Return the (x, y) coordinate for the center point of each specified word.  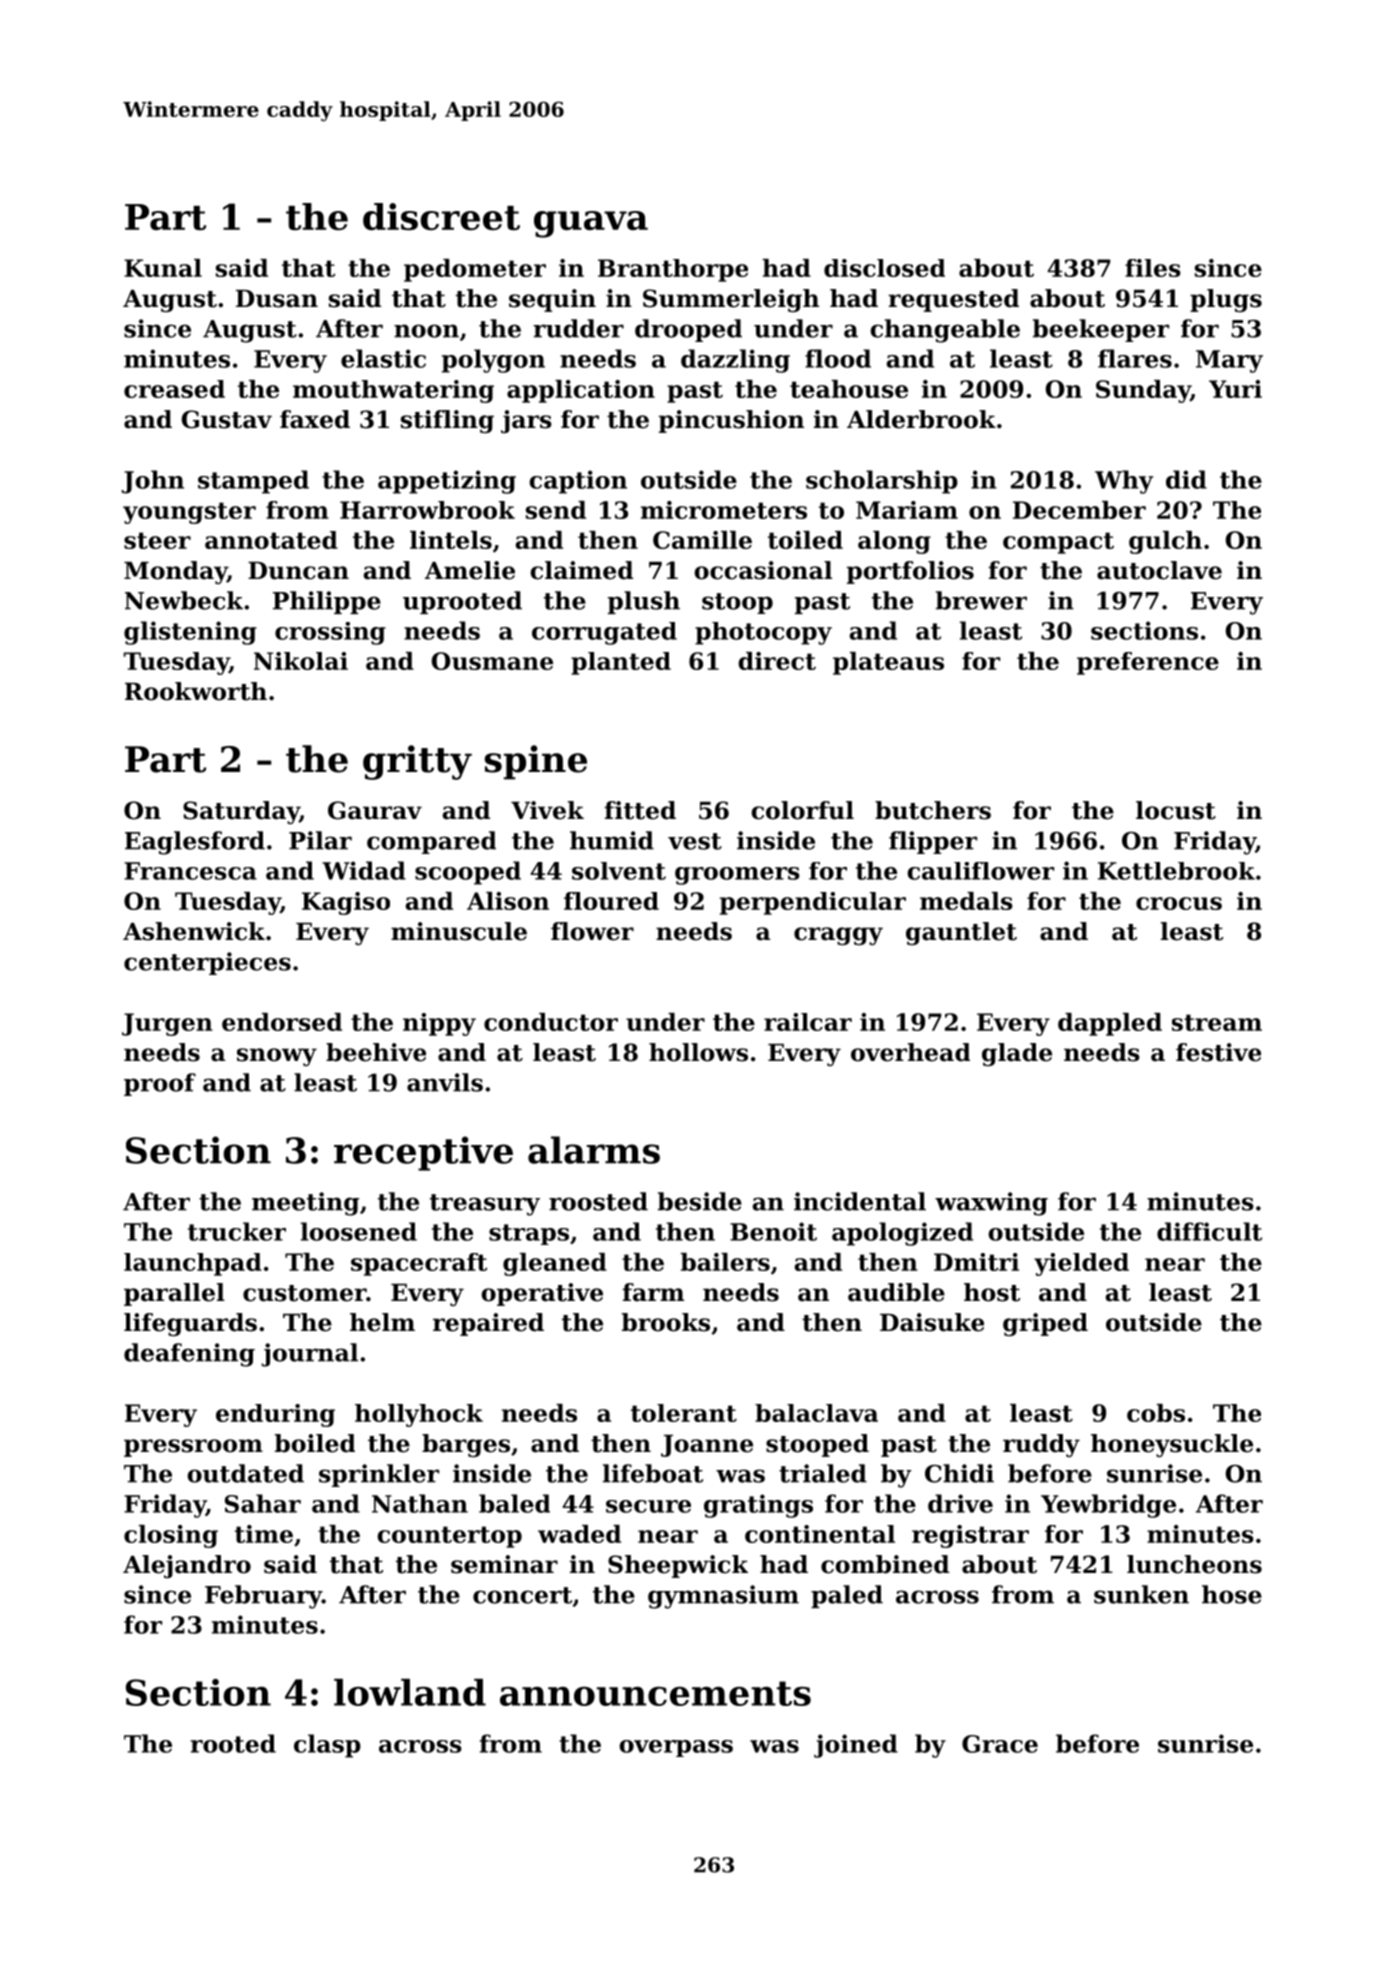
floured (611, 901)
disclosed (884, 268)
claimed (581, 570)
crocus (1179, 903)
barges (466, 1445)
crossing (330, 633)
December (1079, 510)
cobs (1156, 1413)
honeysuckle (1172, 1445)
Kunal (163, 268)
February (263, 1597)
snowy (277, 1057)
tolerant (684, 1413)
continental (820, 1534)
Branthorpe (673, 270)
